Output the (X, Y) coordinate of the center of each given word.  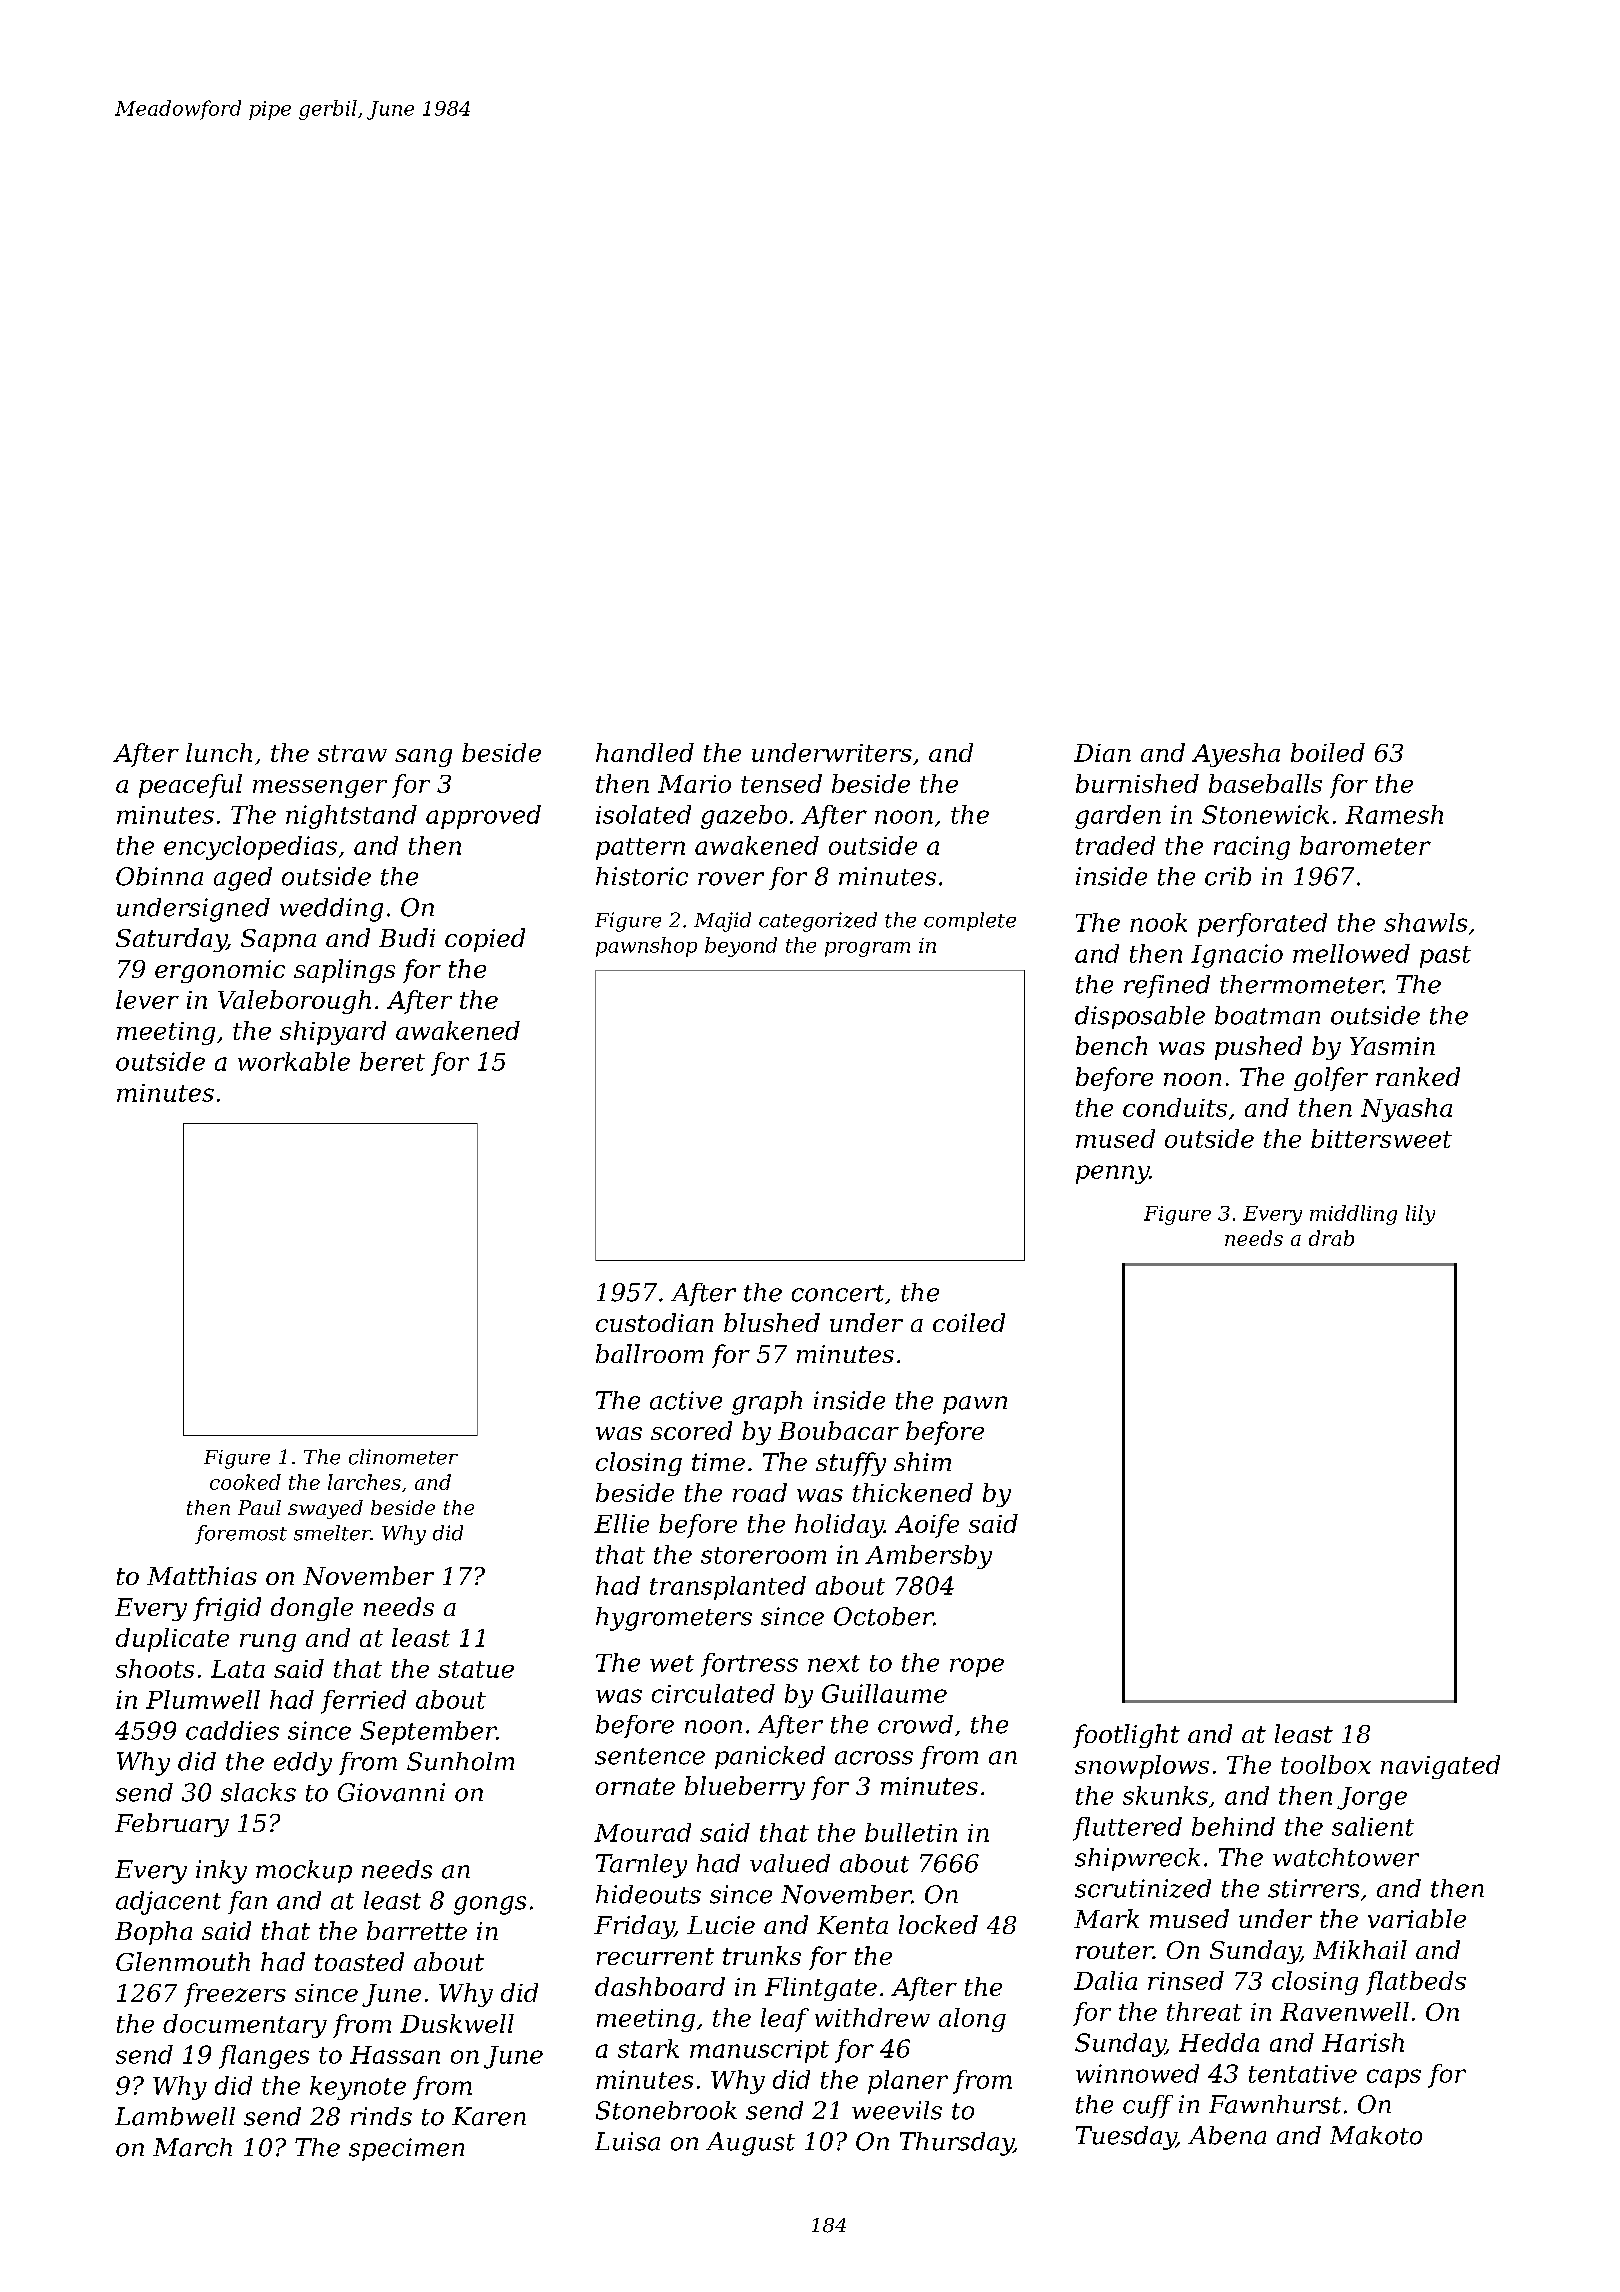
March (192, 2147)
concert (838, 1293)
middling (1353, 1215)
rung (268, 1643)
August (750, 2144)
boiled (1328, 752)
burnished (1137, 783)
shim (922, 1461)
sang (423, 758)
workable (294, 1061)
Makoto (1376, 2135)
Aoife (927, 1526)
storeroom (763, 1555)
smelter (332, 1533)
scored (691, 1430)
